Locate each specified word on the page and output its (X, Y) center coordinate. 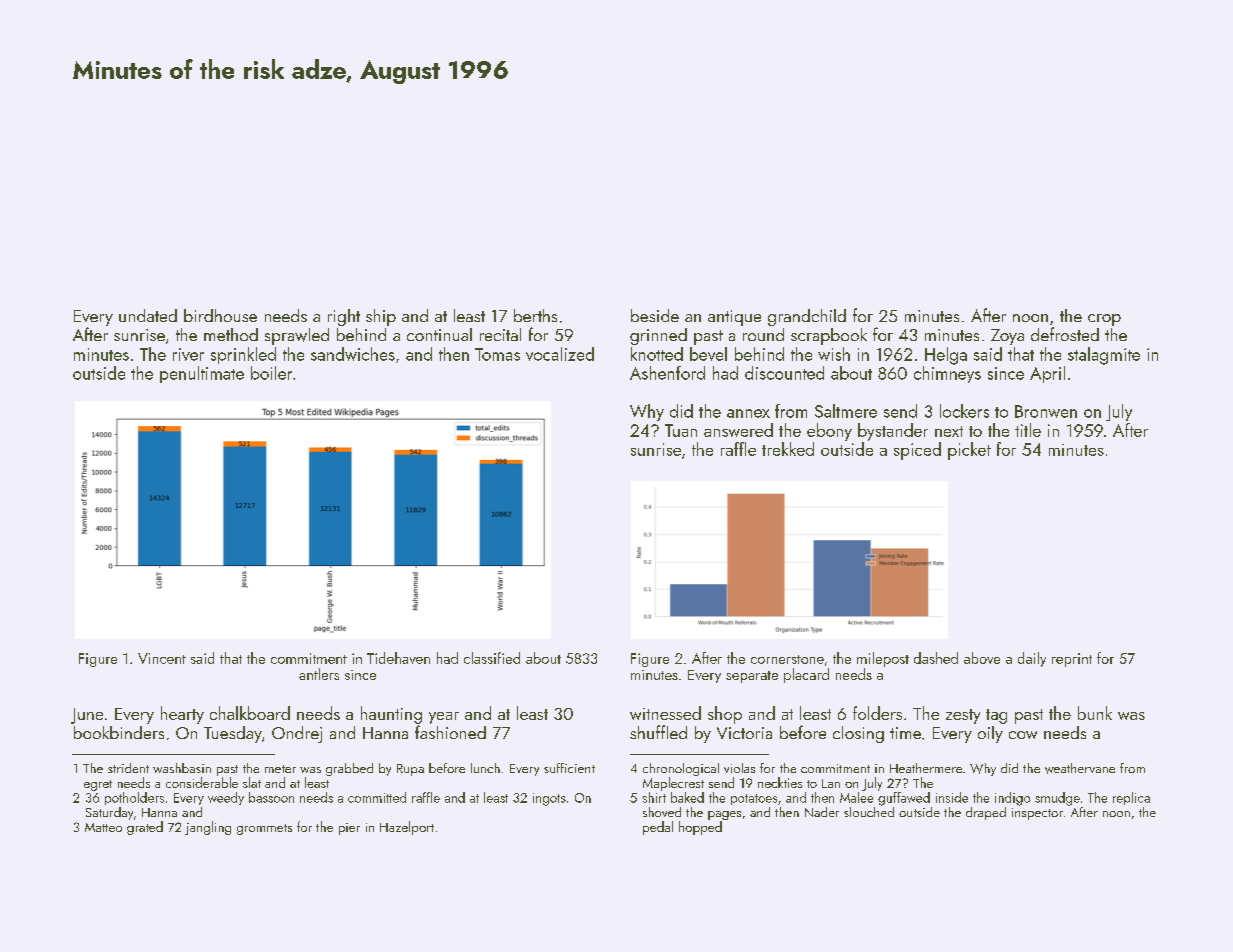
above (982, 658)
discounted (784, 373)
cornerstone (787, 659)
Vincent (162, 658)
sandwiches (353, 354)
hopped (700, 828)
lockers (964, 411)
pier (349, 829)
